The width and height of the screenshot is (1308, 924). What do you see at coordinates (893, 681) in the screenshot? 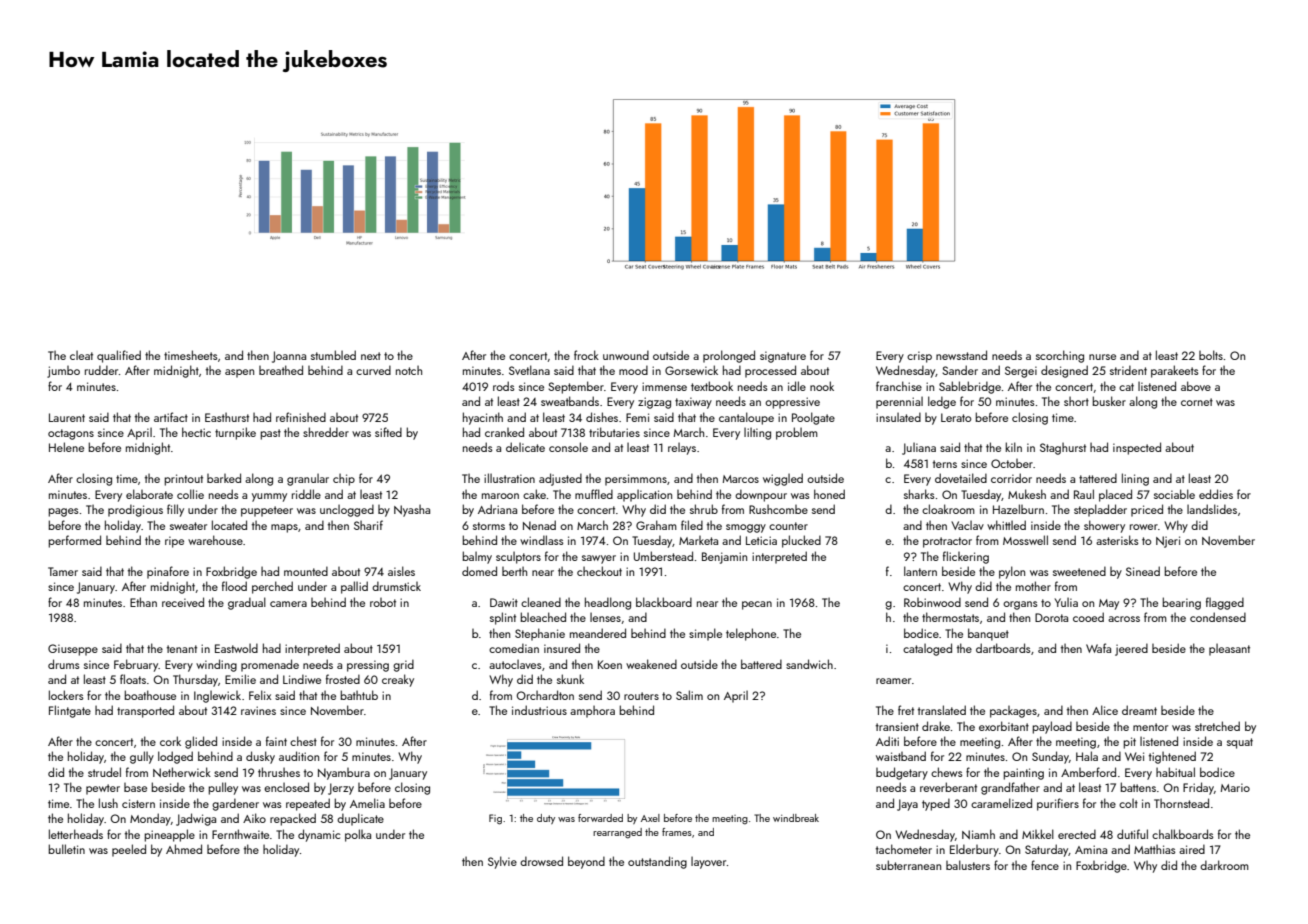
I see `reamer` at bounding box center [893, 681].
